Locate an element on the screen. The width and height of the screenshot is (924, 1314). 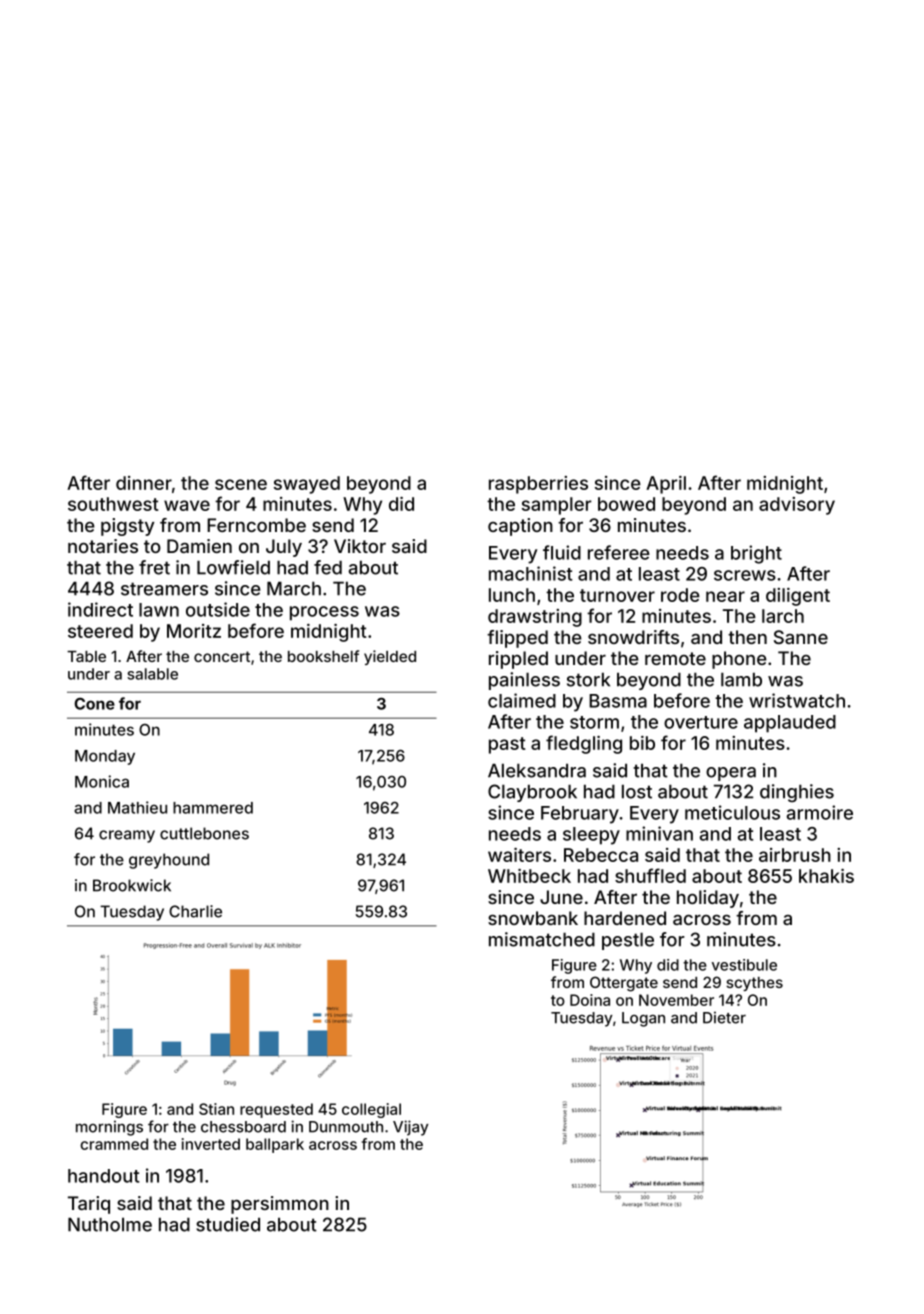
Table is located at coordinates (86, 656).
